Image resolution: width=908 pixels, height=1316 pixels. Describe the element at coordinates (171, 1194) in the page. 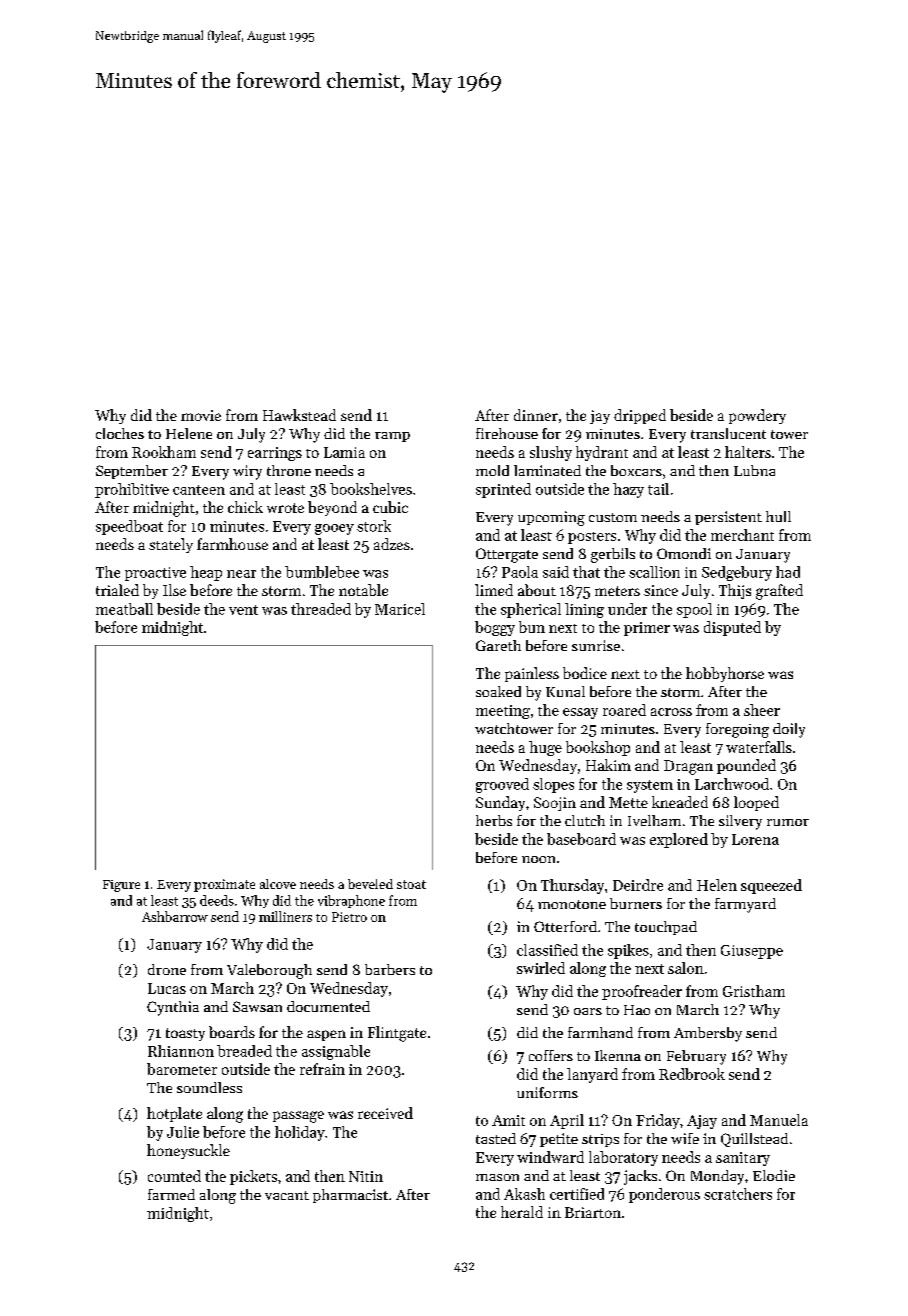

I see `farmed` at that location.
